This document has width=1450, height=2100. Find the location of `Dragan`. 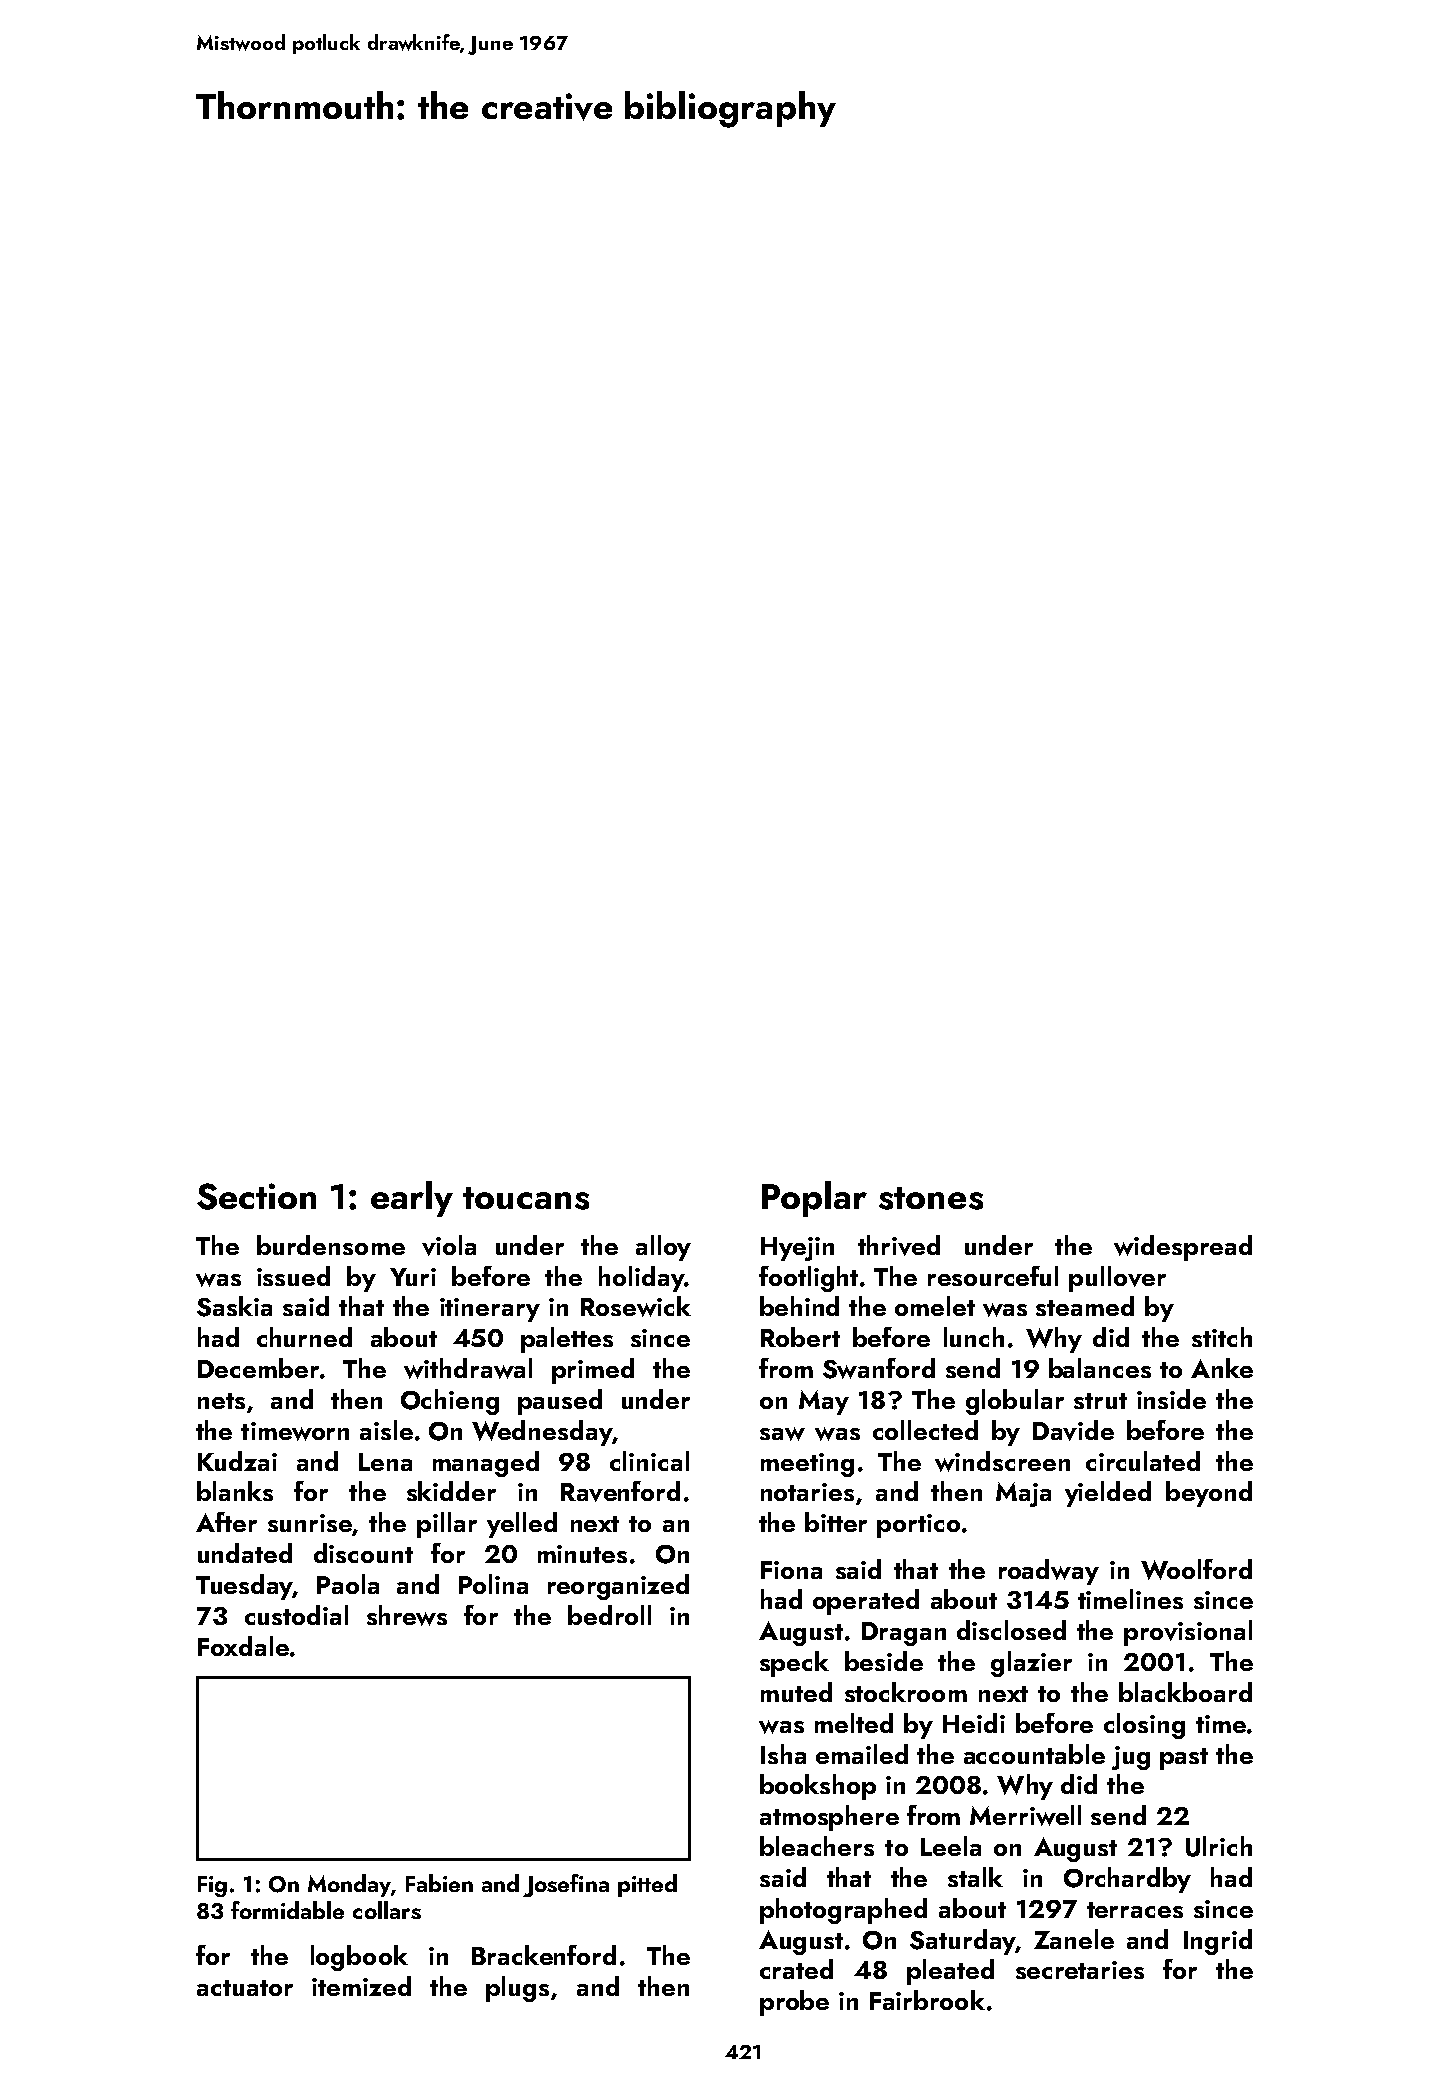

Dragan is located at coordinates (904, 1634).
